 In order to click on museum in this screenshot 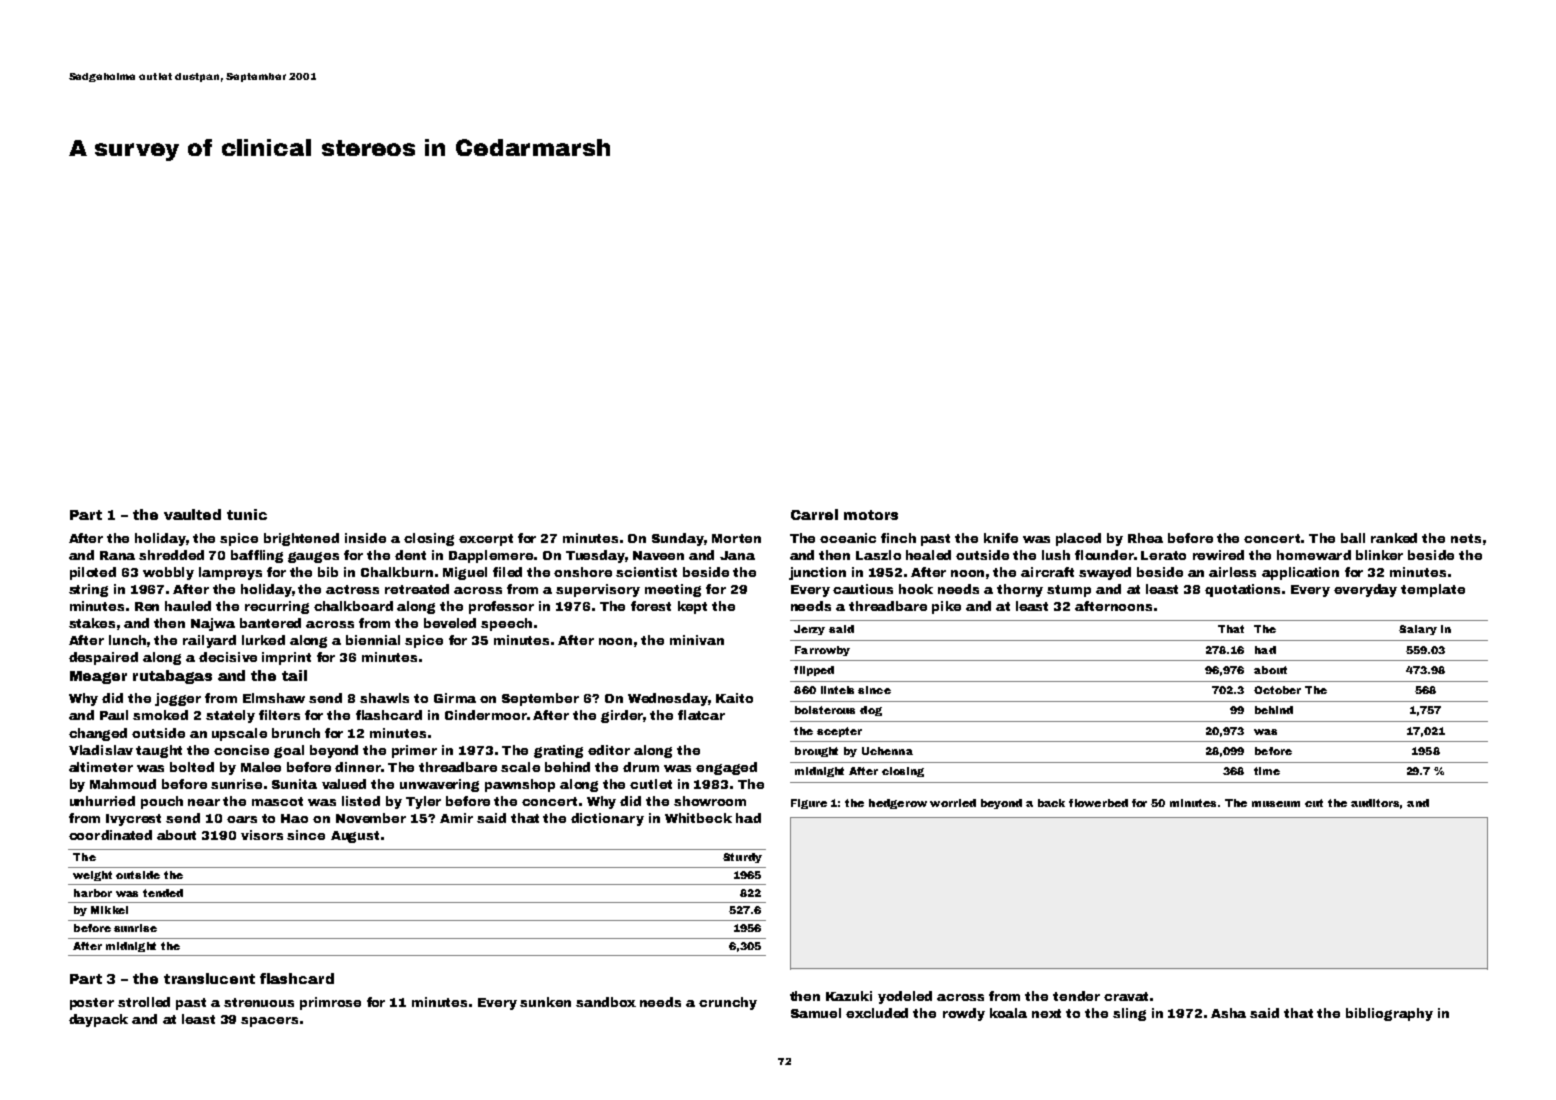, I will do `click(1276, 804)`.
